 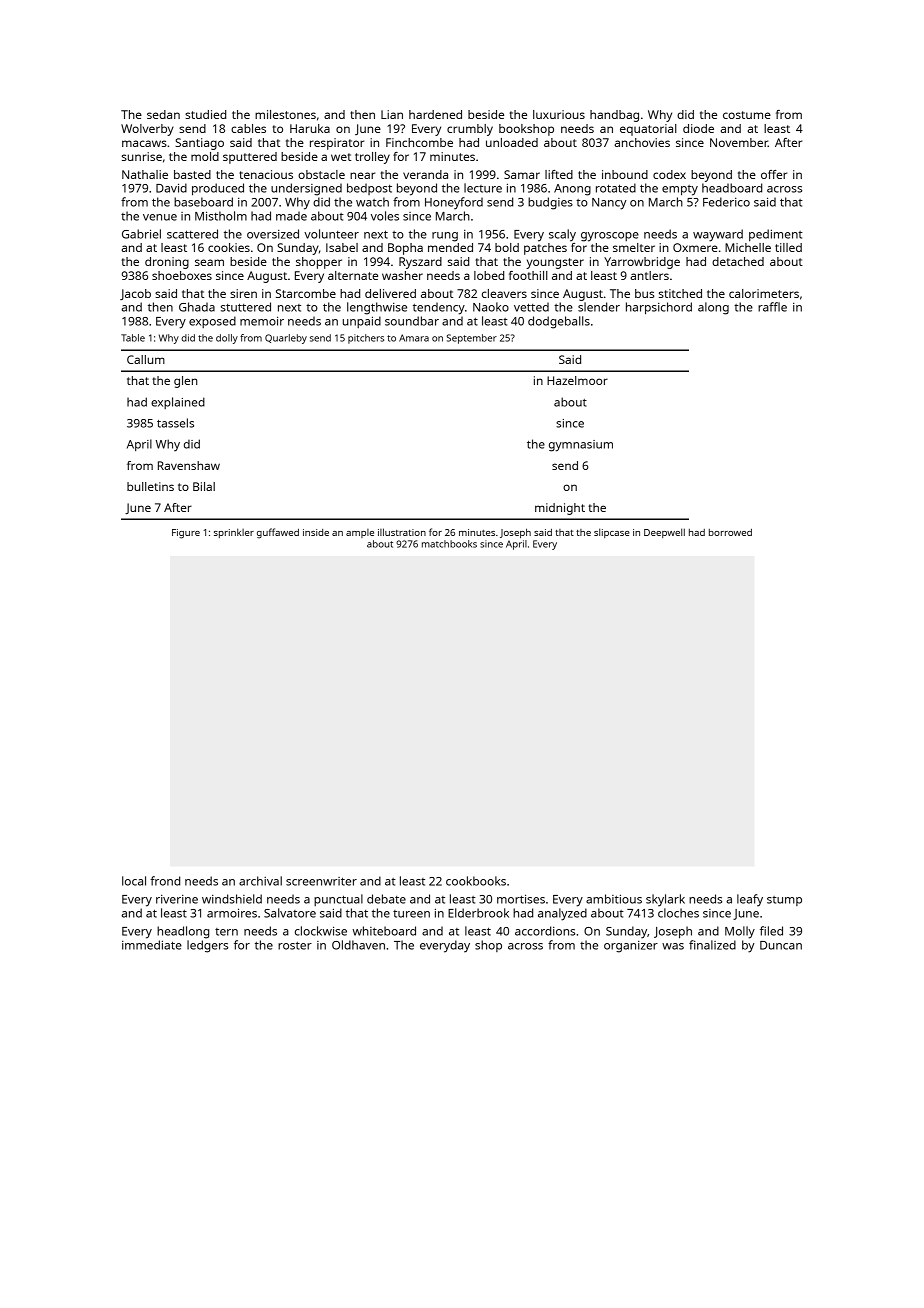 What do you see at coordinates (402, 532) in the screenshot?
I see `illustration` at bounding box center [402, 532].
